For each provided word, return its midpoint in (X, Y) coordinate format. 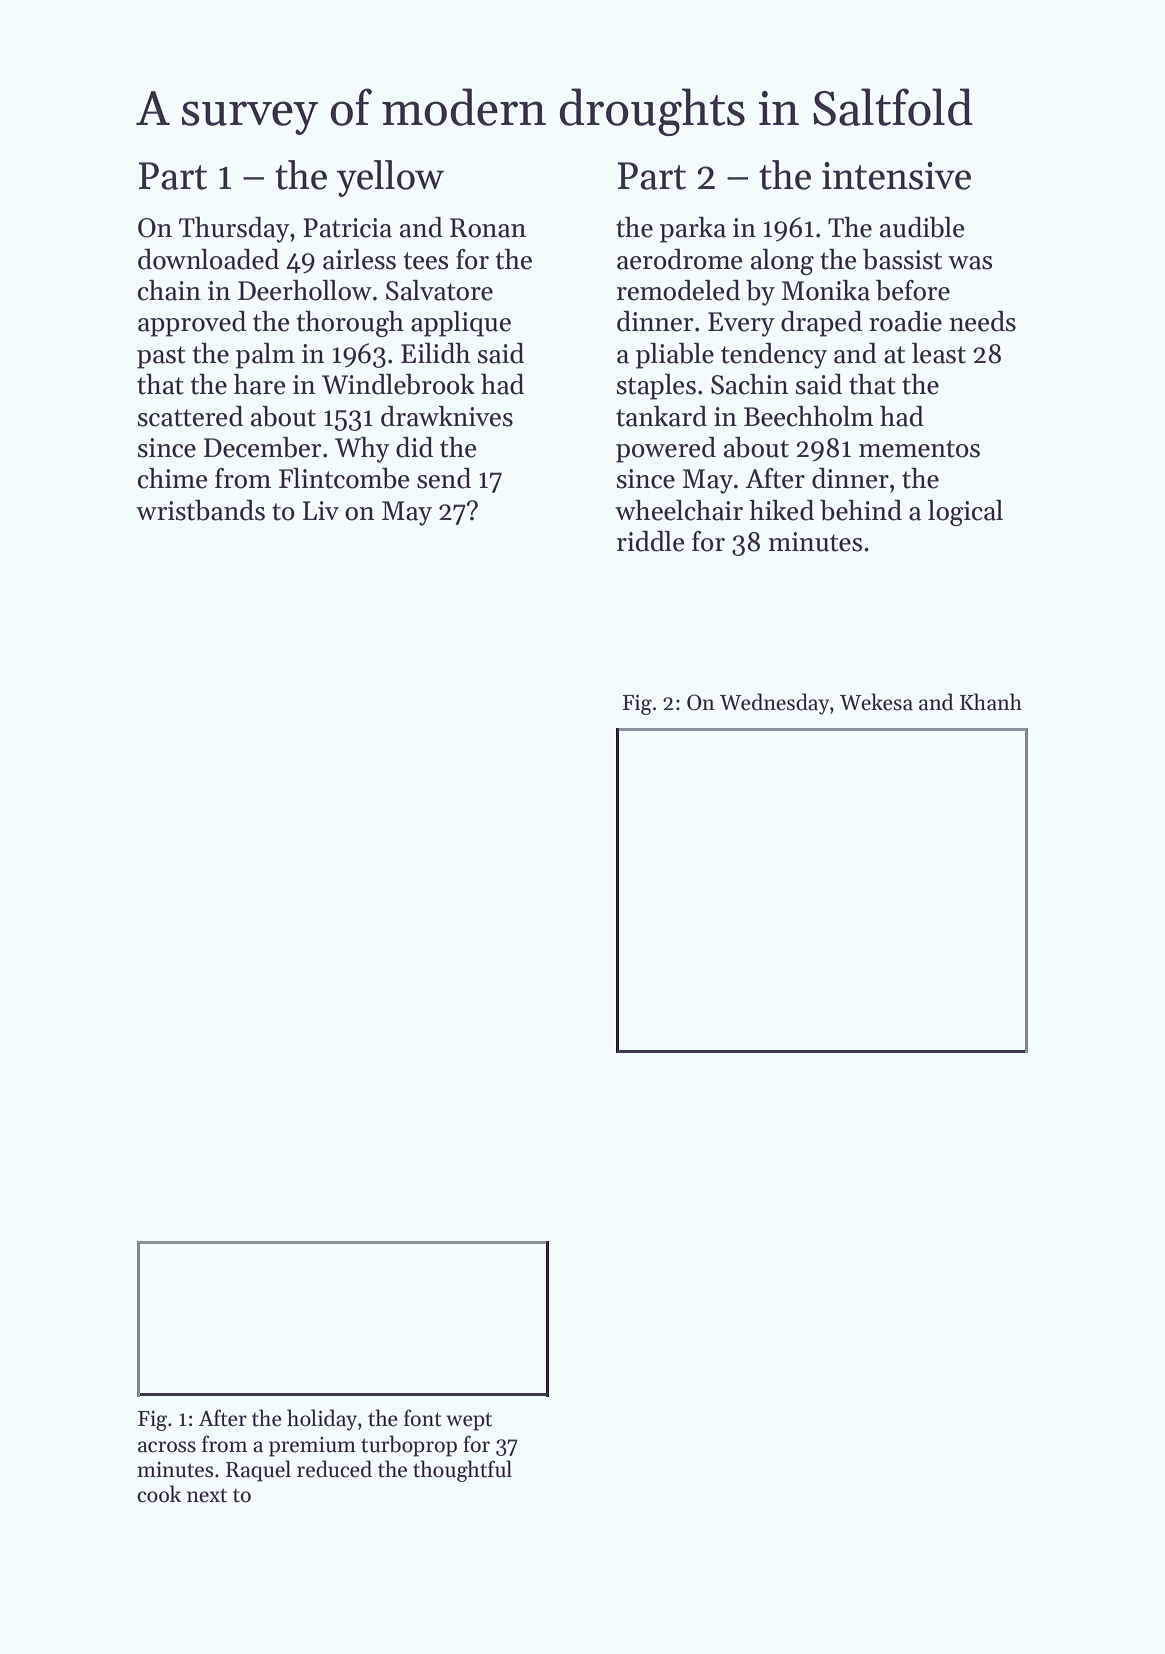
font (422, 1418)
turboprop (409, 1446)
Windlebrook (398, 384)
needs (982, 321)
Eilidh (436, 353)
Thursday (234, 230)
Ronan (488, 228)
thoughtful (462, 1471)
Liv (321, 510)
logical (965, 513)
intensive (896, 176)
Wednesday (775, 704)
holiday (322, 1420)
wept (469, 1421)
